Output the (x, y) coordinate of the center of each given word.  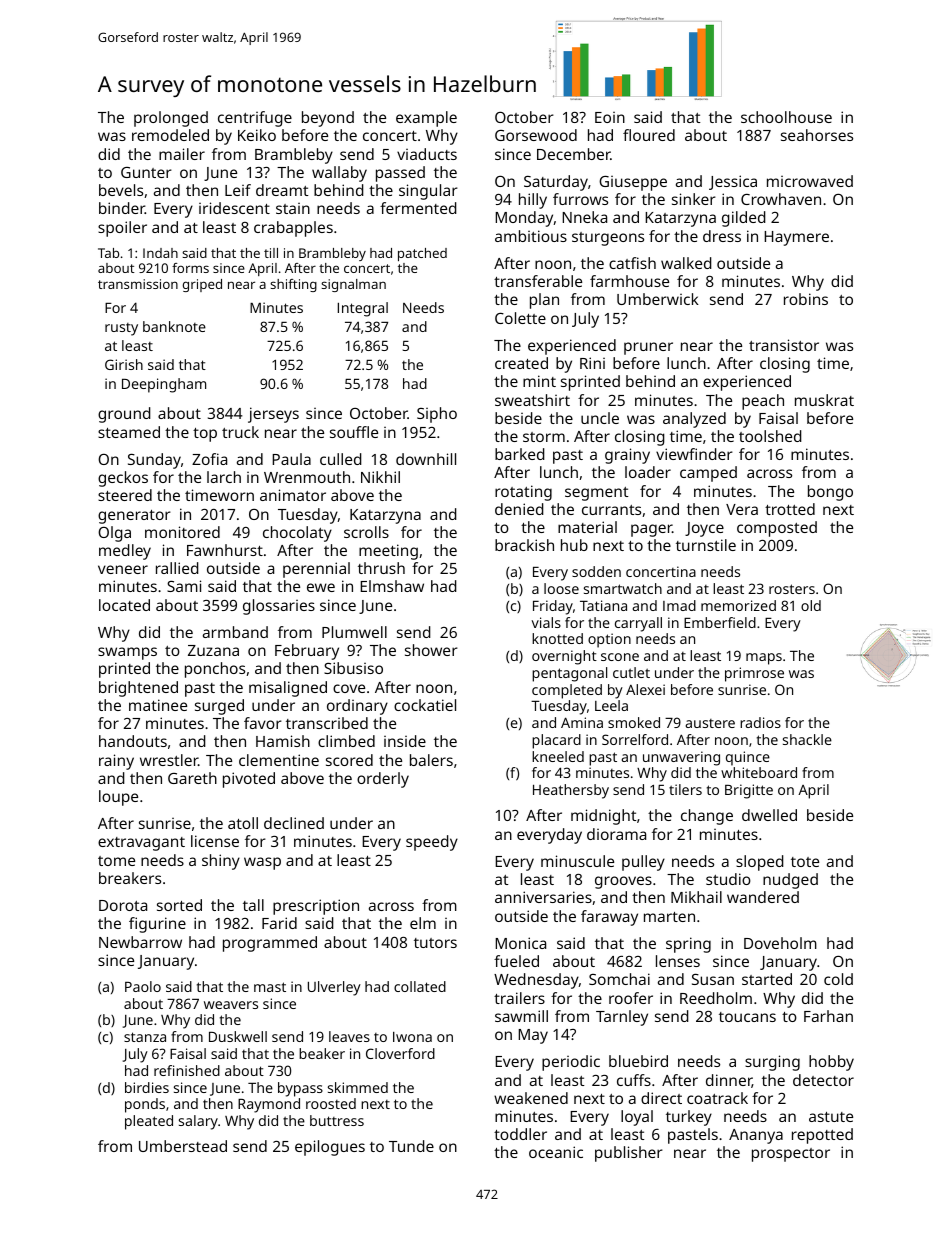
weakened (531, 1098)
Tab (108, 253)
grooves (623, 882)
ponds (145, 1105)
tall (253, 905)
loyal (637, 1118)
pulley (643, 863)
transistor (784, 345)
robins (806, 299)
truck (240, 432)
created (521, 363)
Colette (520, 318)
